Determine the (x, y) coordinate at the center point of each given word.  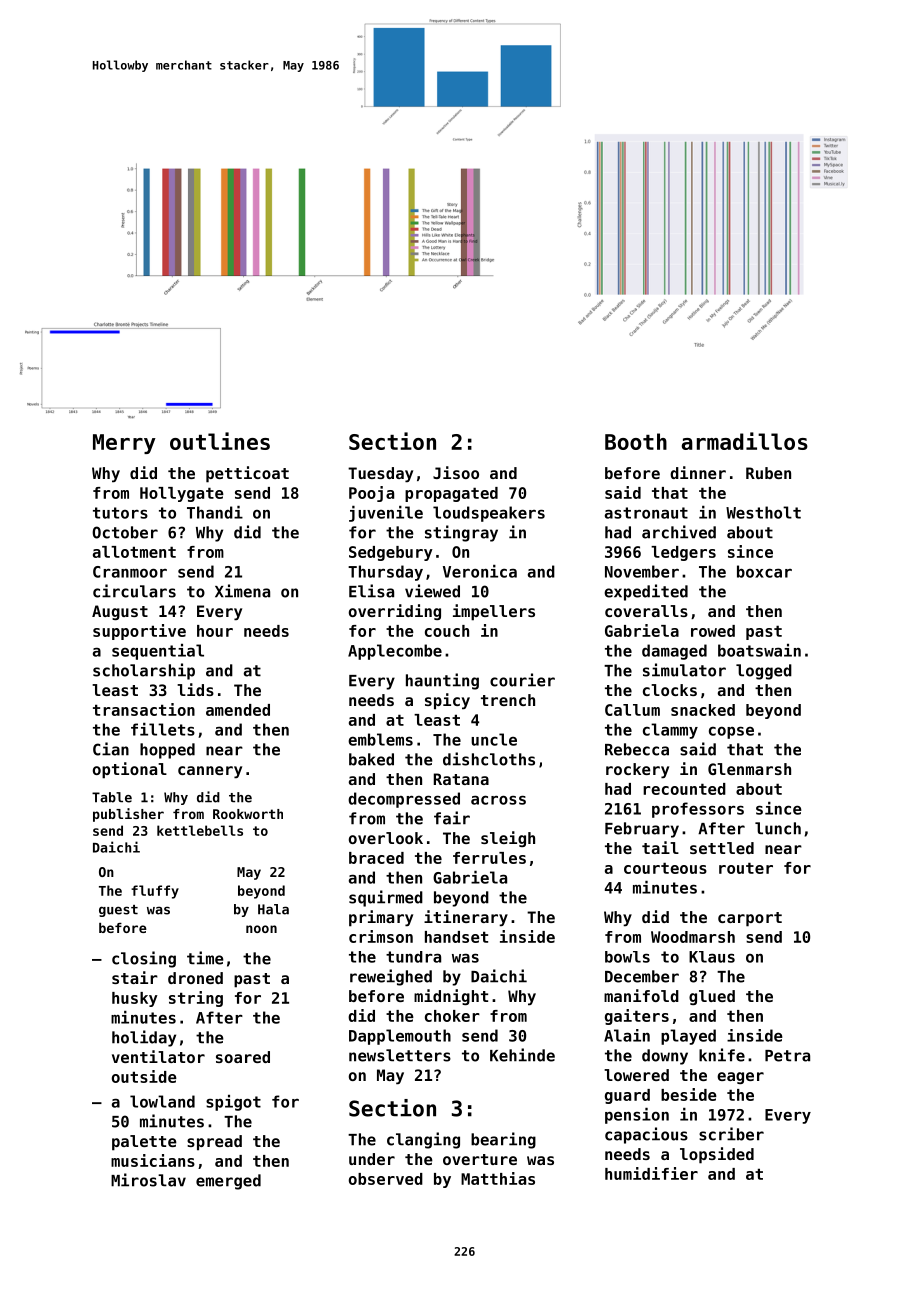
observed (386, 1179)
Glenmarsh (749, 769)
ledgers (683, 553)
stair (135, 977)
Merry (124, 444)
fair (452, 818)
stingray (461, 533)
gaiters (637, 1017)
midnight (451, 997)
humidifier (651, 1173)
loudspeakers (489, 514)
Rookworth (248, 814)
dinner (698, 472)
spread (214, 1143)
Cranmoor (130, 572)
